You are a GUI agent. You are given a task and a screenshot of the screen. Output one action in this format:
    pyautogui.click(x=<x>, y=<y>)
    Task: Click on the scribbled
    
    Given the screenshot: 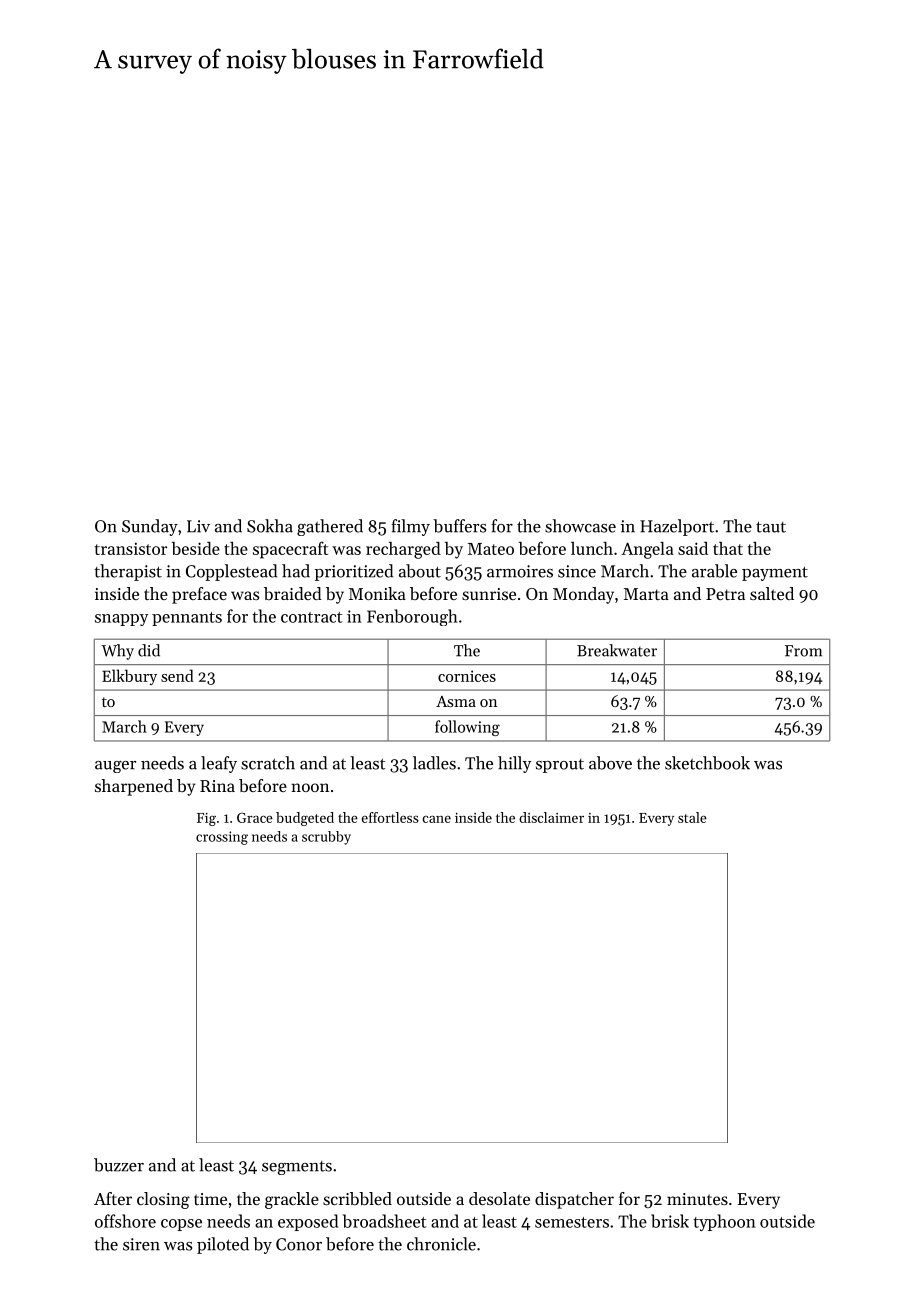 What is the action you would take?
    pyautogui.click(x=357, y=1198)
